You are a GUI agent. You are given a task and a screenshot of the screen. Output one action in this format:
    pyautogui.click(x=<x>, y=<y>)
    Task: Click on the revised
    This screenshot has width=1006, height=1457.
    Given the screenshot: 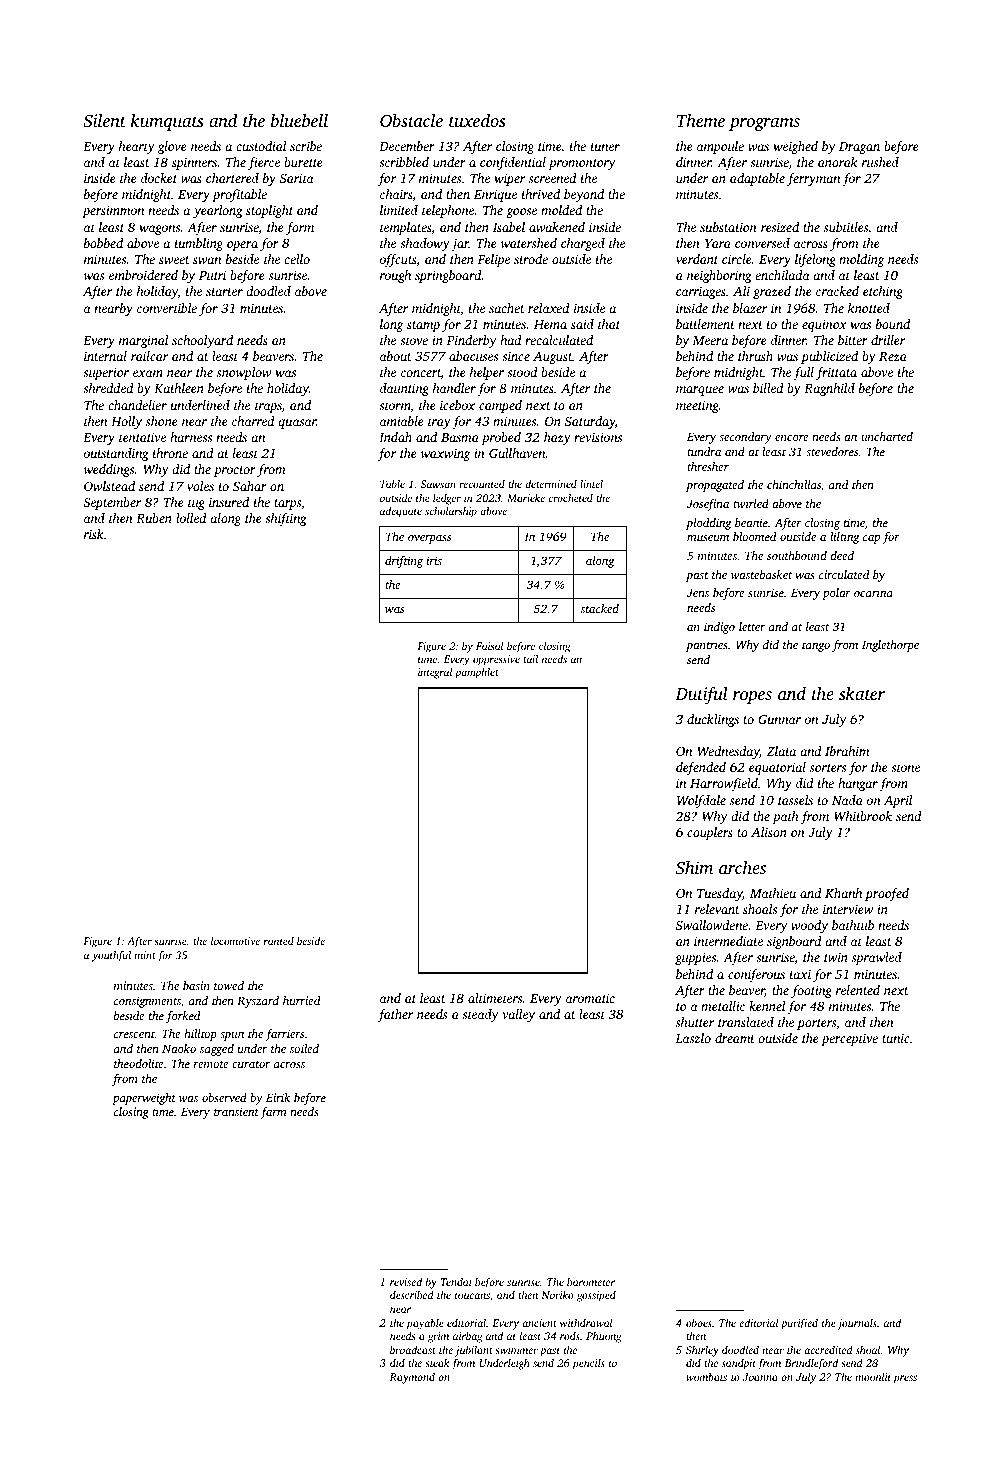 What is the action you would take?
    pyautogui.click(x=406, y=1281)
